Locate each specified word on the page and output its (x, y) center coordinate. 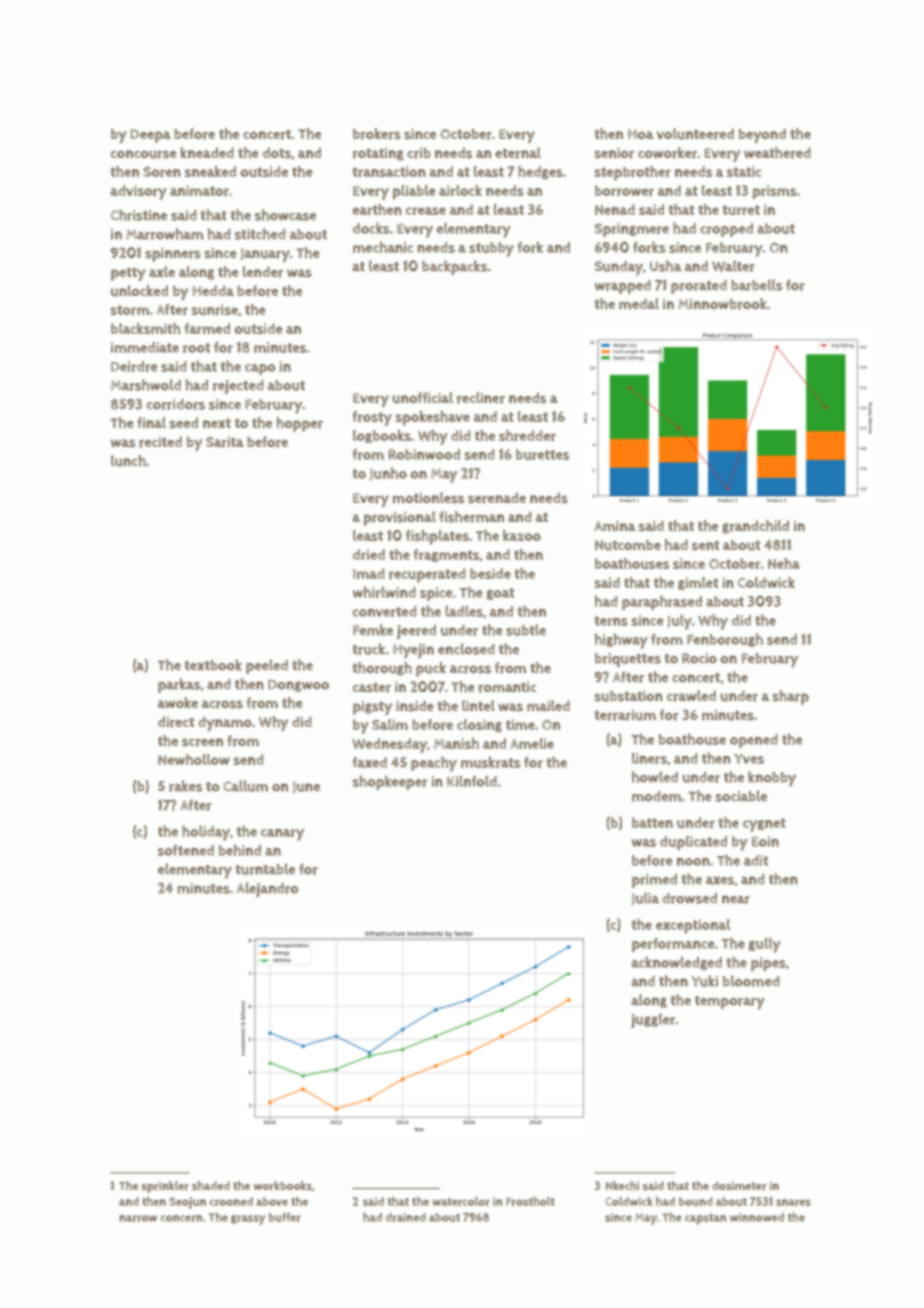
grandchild (755, 527)
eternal (518, 153)
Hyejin (413, 651)
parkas (179, 685)
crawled (691, 696)
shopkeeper (390, 782)
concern (181, 1218)
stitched (260, 234)
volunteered (695, 134)
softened (186, 850)
